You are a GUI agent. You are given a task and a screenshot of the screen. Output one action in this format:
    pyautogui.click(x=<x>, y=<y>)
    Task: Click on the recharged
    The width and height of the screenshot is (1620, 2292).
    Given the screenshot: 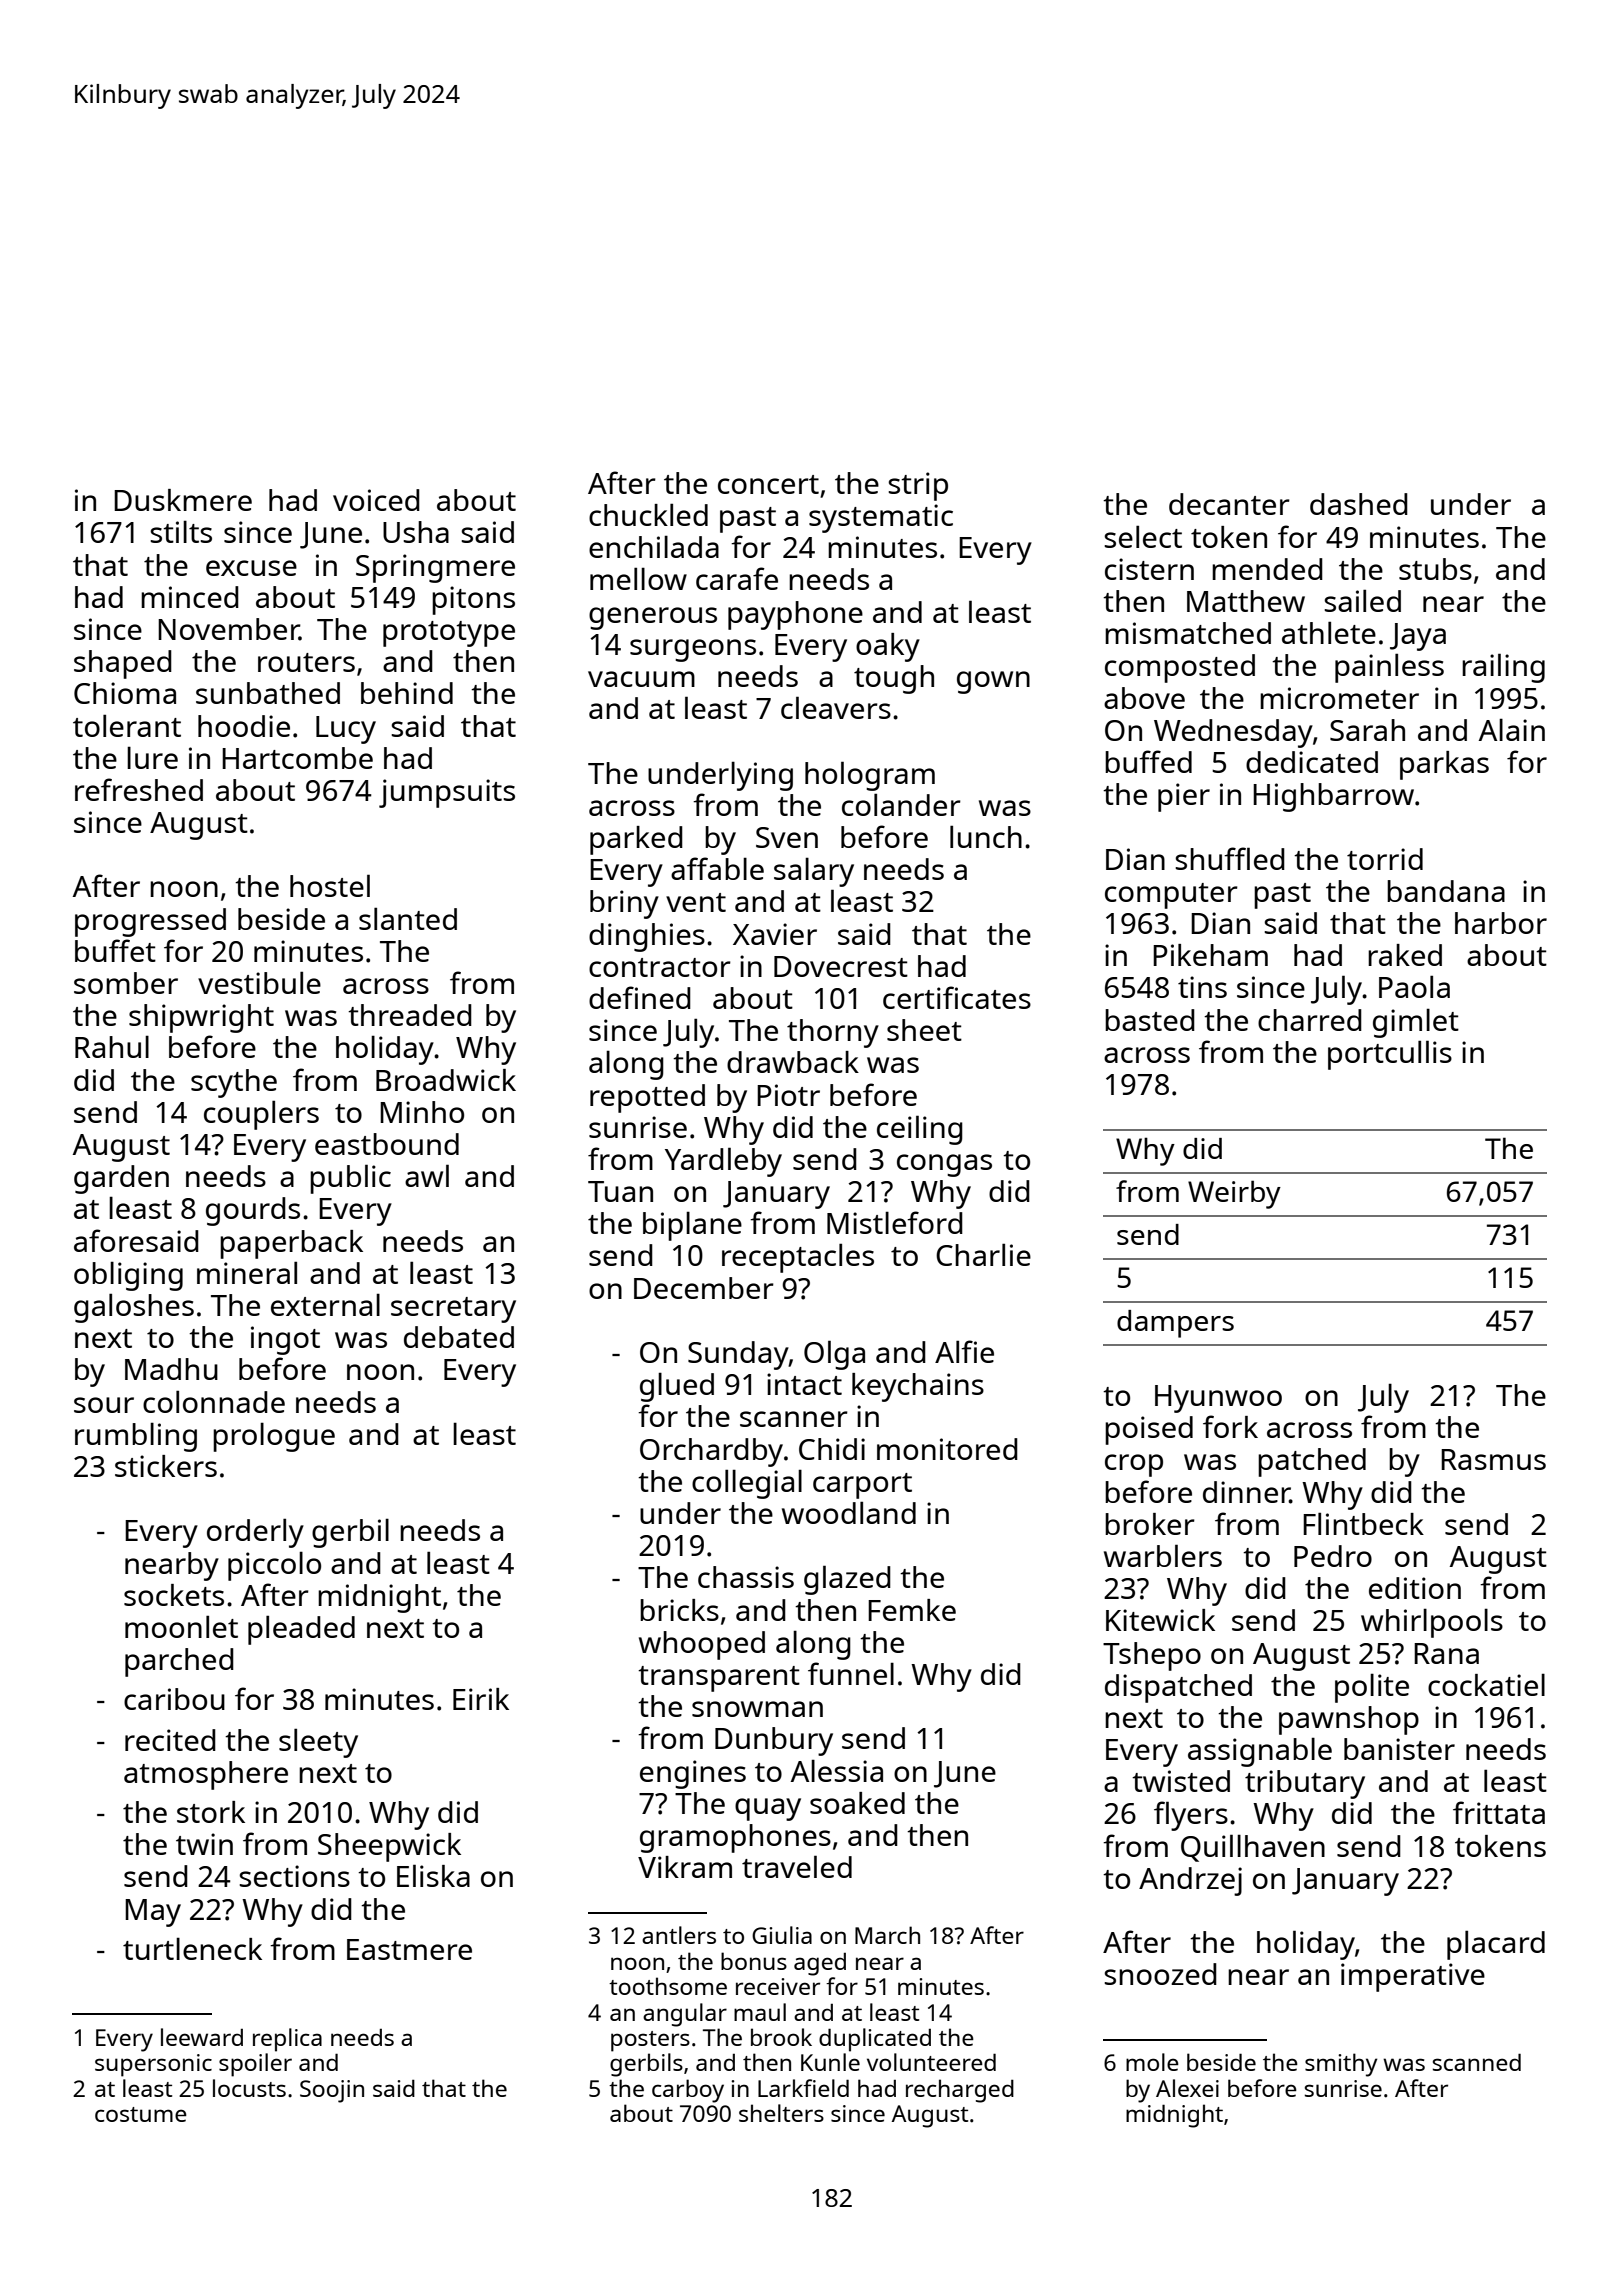 What is the action you would take?
    pyautogui.click(x=960, y=2091)
